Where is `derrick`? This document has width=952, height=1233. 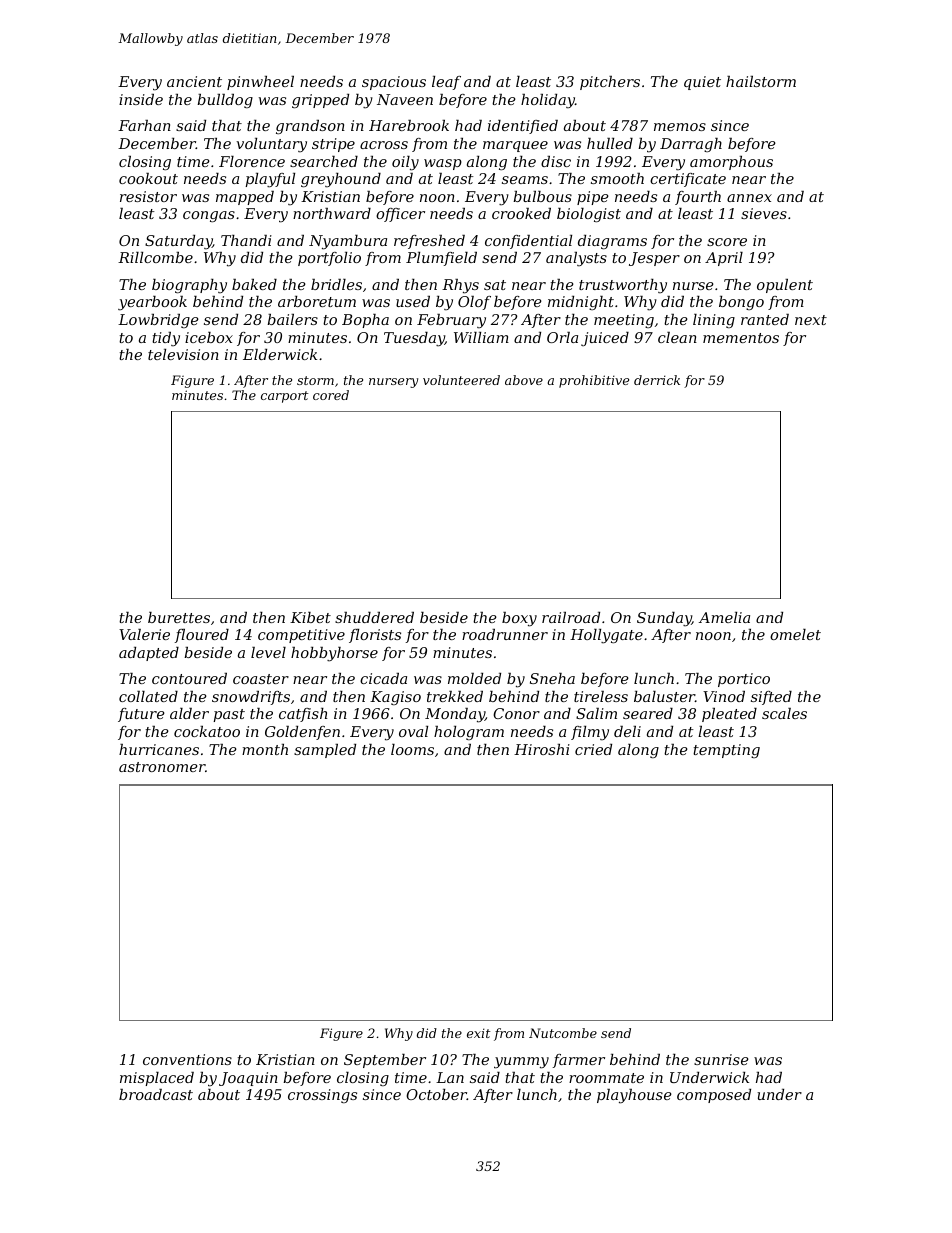
derrick is located at coordinates (657, 380).
